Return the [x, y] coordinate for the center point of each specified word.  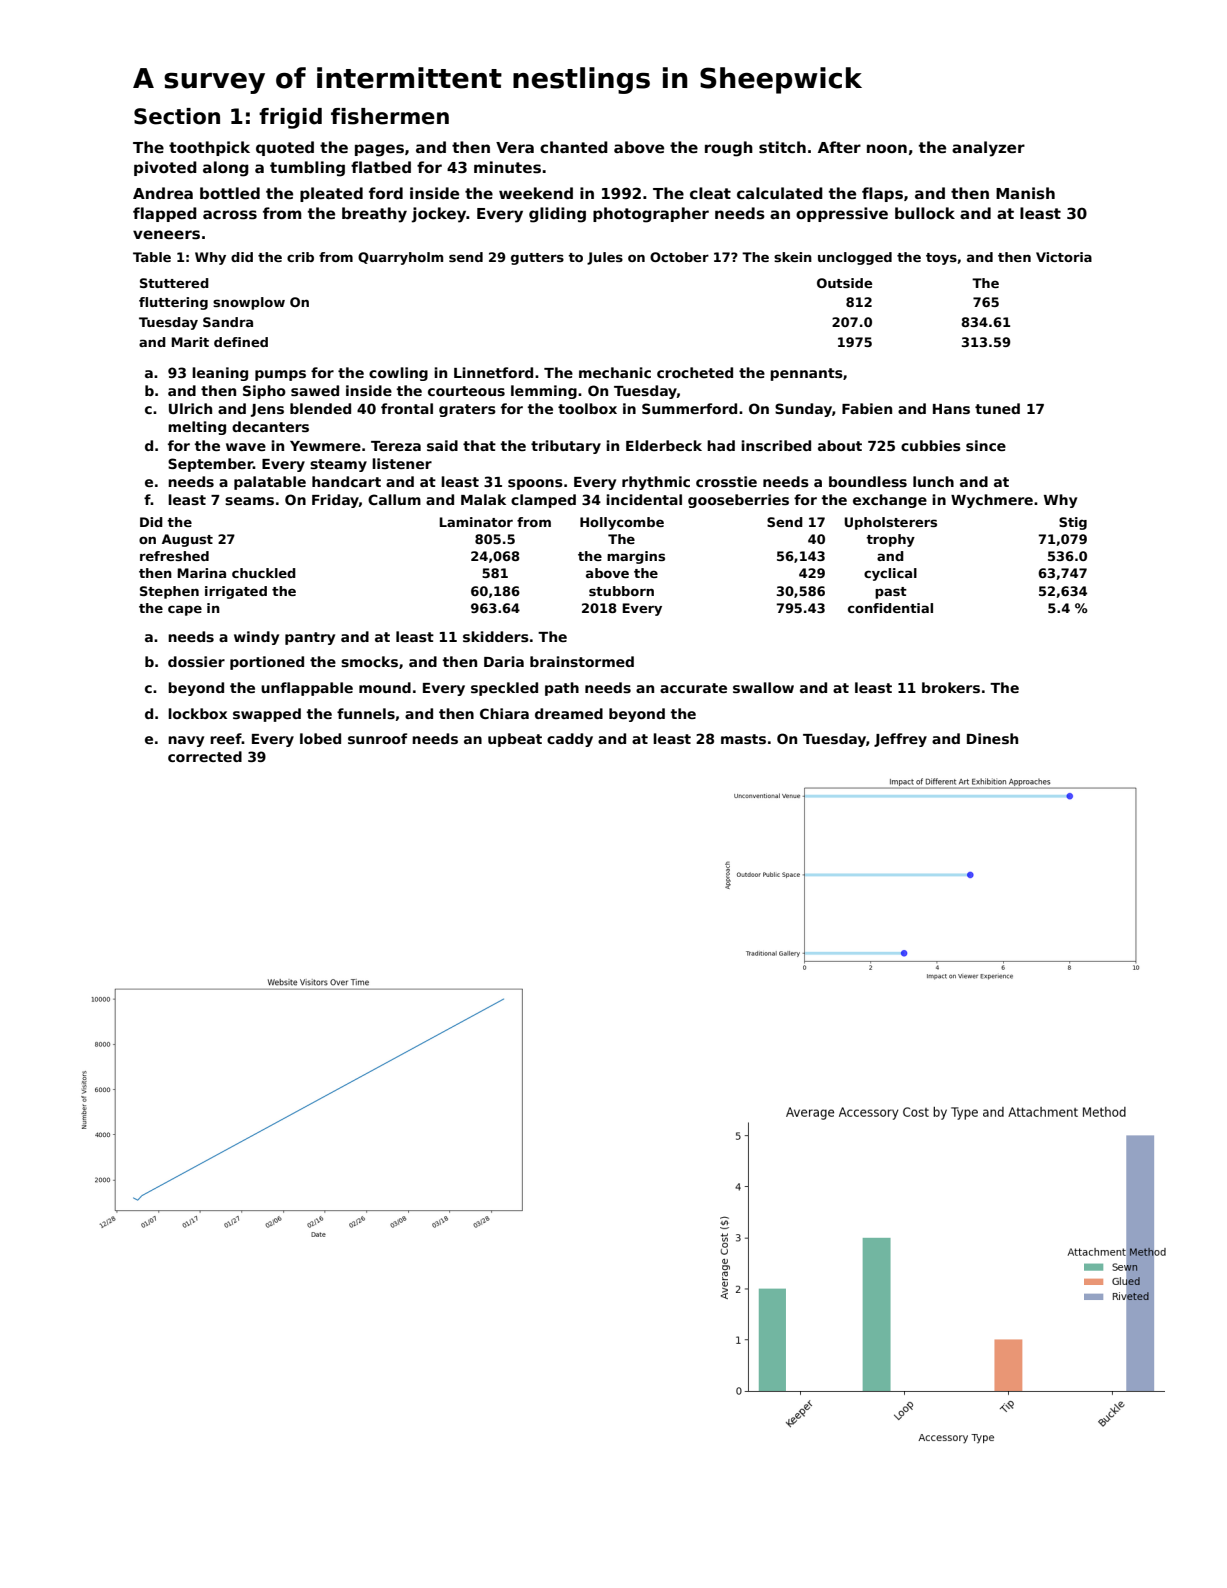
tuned [997, 408]
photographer [651, 215]
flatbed [381, 167]
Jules [605, 258]
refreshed [174, 556]
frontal [407, 408]
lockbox [197, 713]
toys [941, 259]
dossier [196, 661]
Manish [1025, 193]
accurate [693, 688]
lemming [544, 392]
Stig [1073, 523]
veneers [166, 234]
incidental [644, 499]
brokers [951, 687]
